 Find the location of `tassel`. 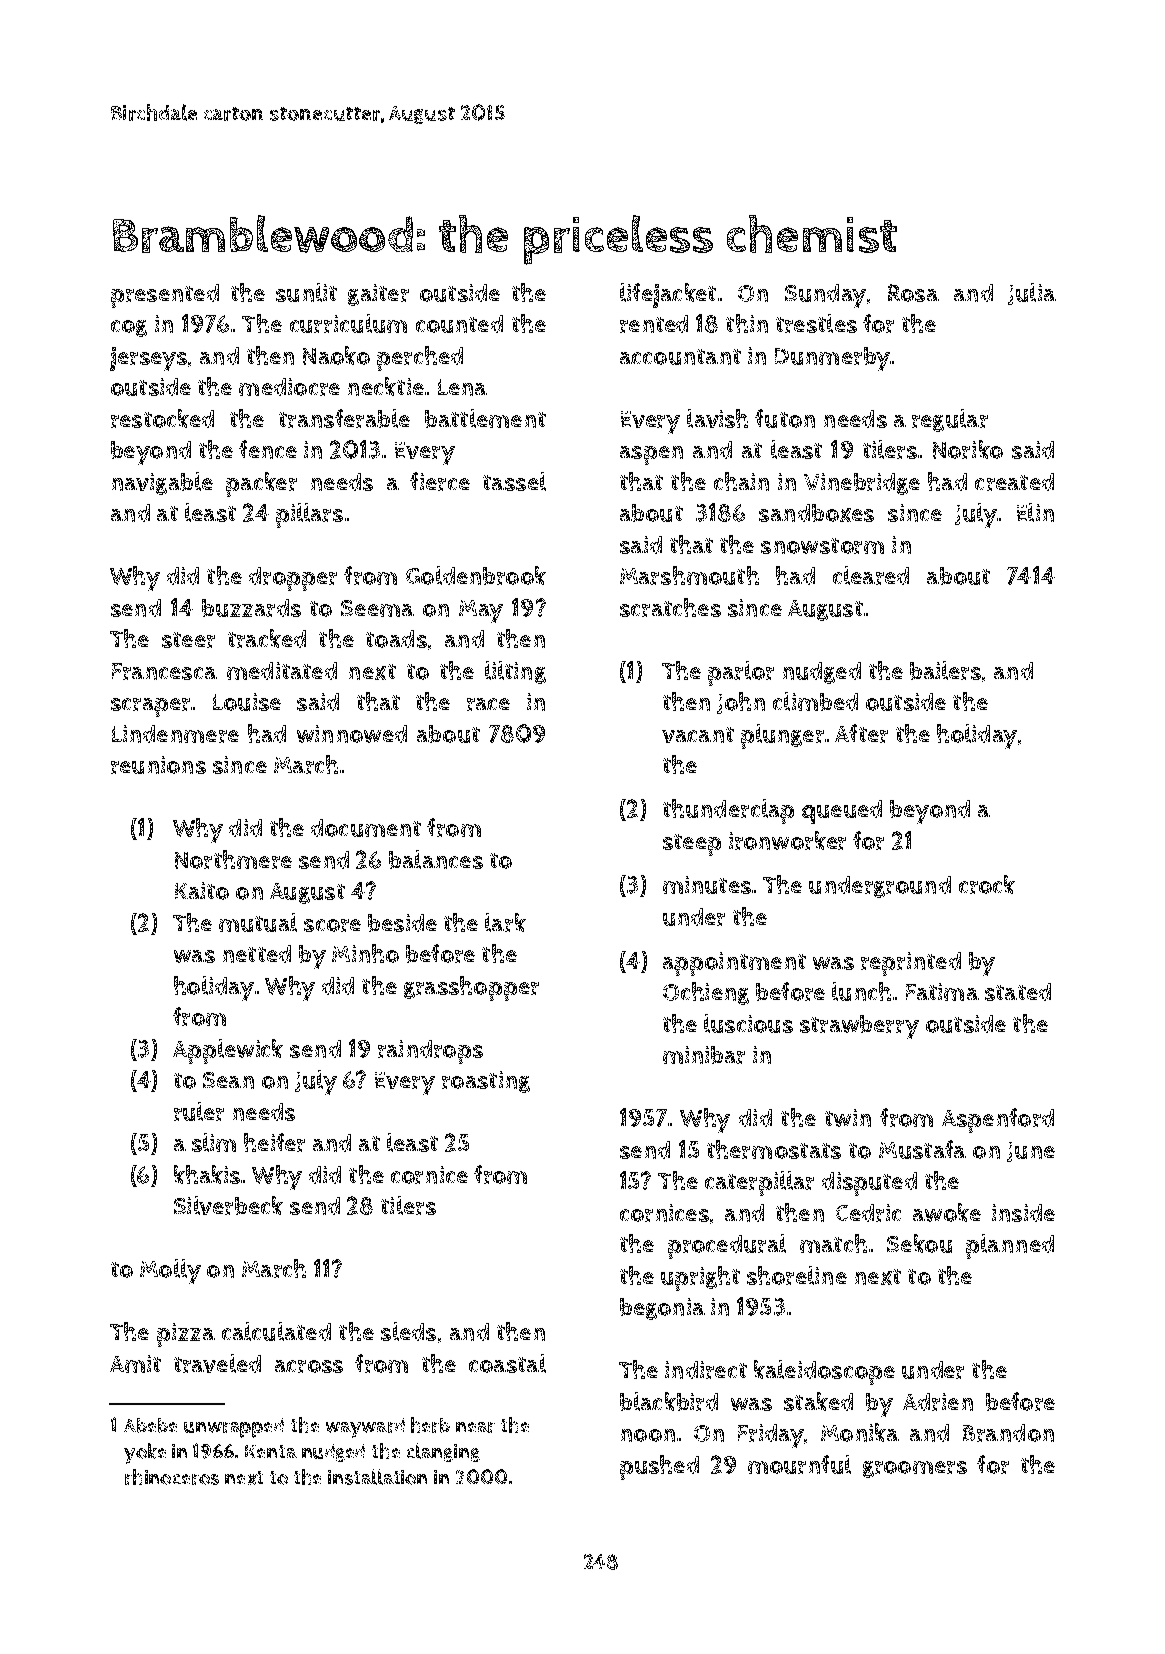

tassel is located at coordinates (514, 481).
